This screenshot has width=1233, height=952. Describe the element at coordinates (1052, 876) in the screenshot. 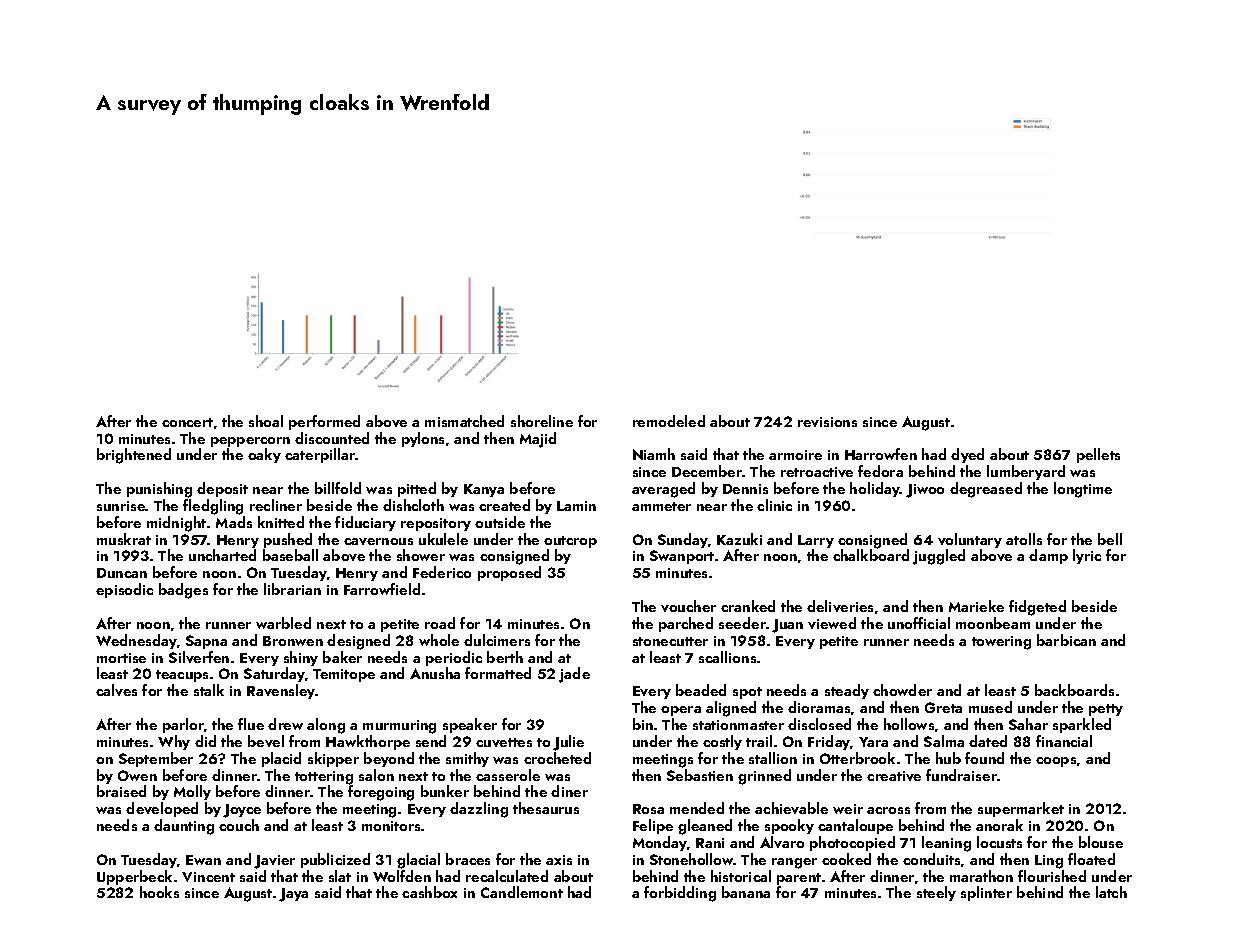

I see `flourished` at that location.
